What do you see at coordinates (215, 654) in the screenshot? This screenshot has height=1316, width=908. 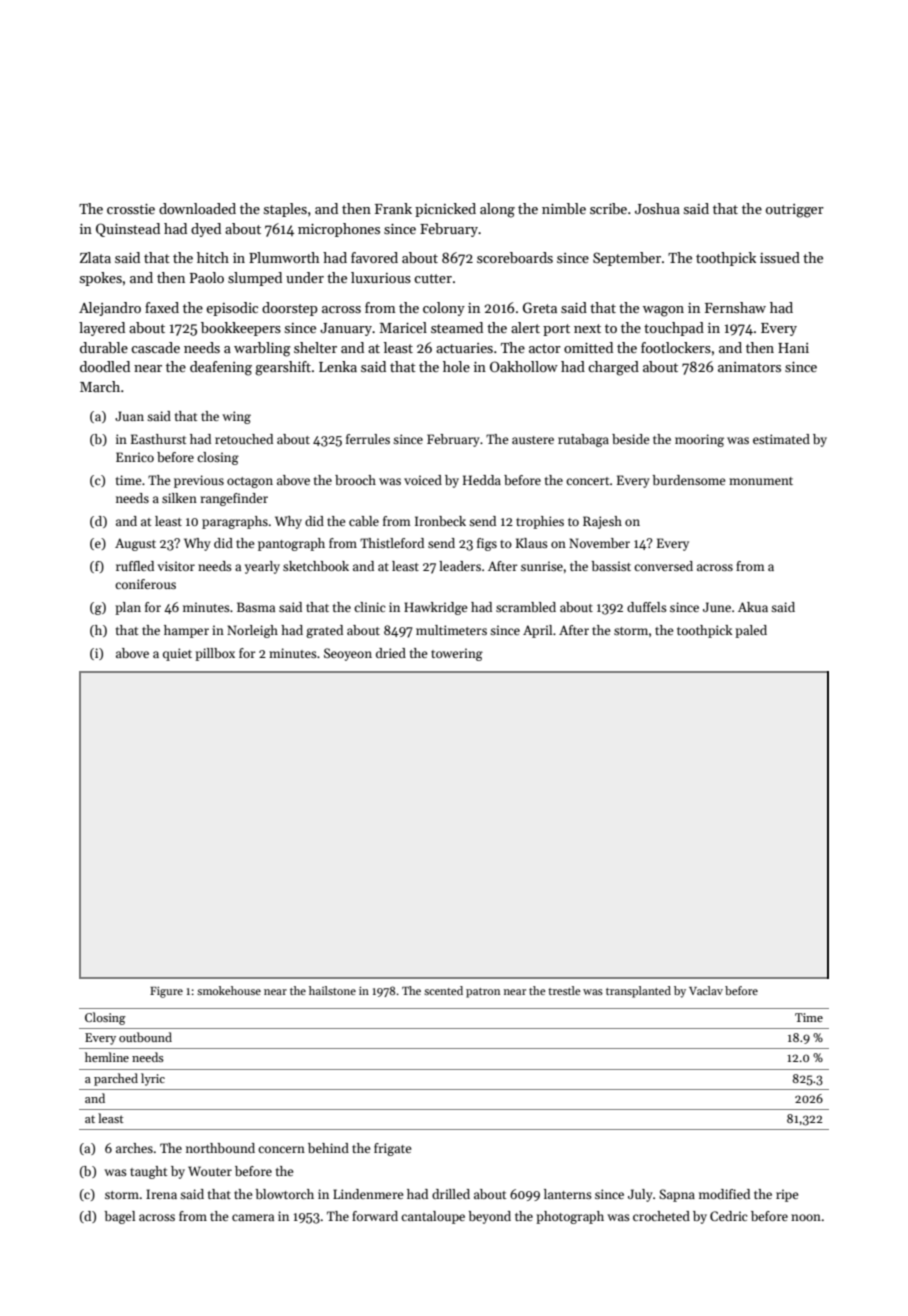 I see `pillbox` at bounding box center [215, 654].
